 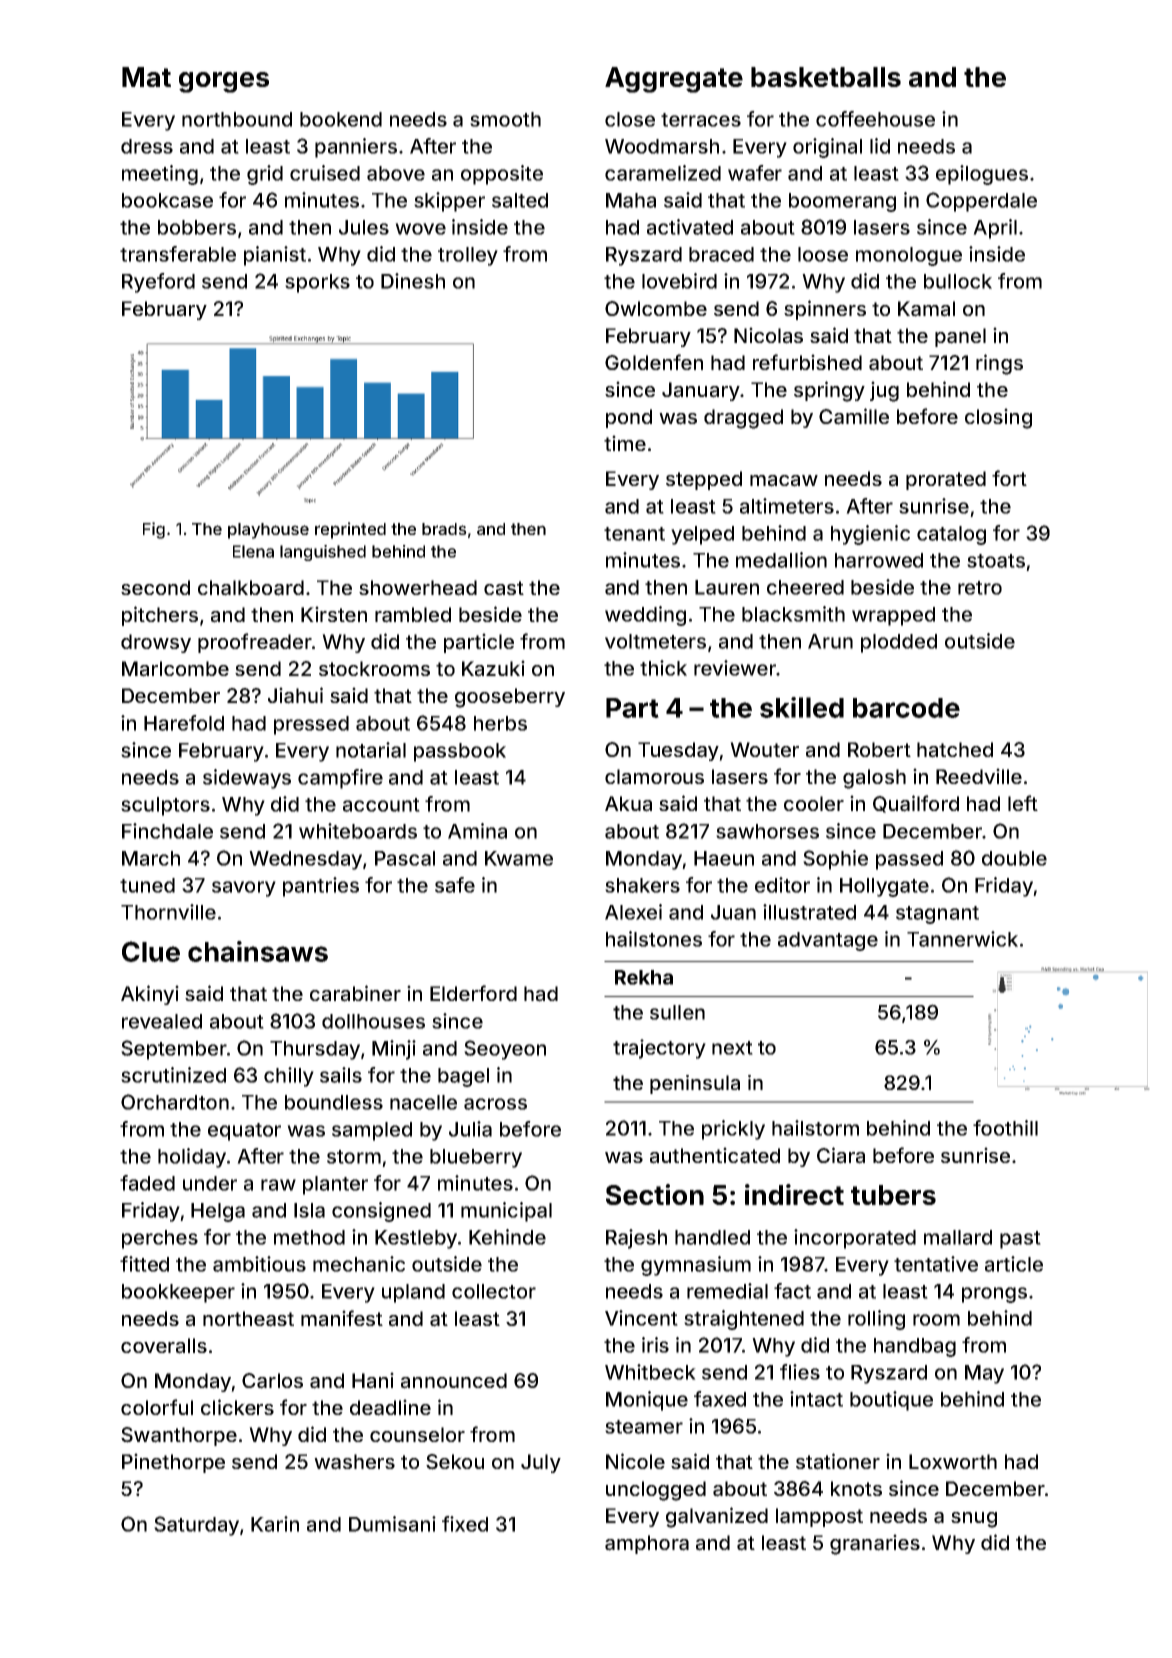 I want to click on reprinted, so click(x=350, y=530).
